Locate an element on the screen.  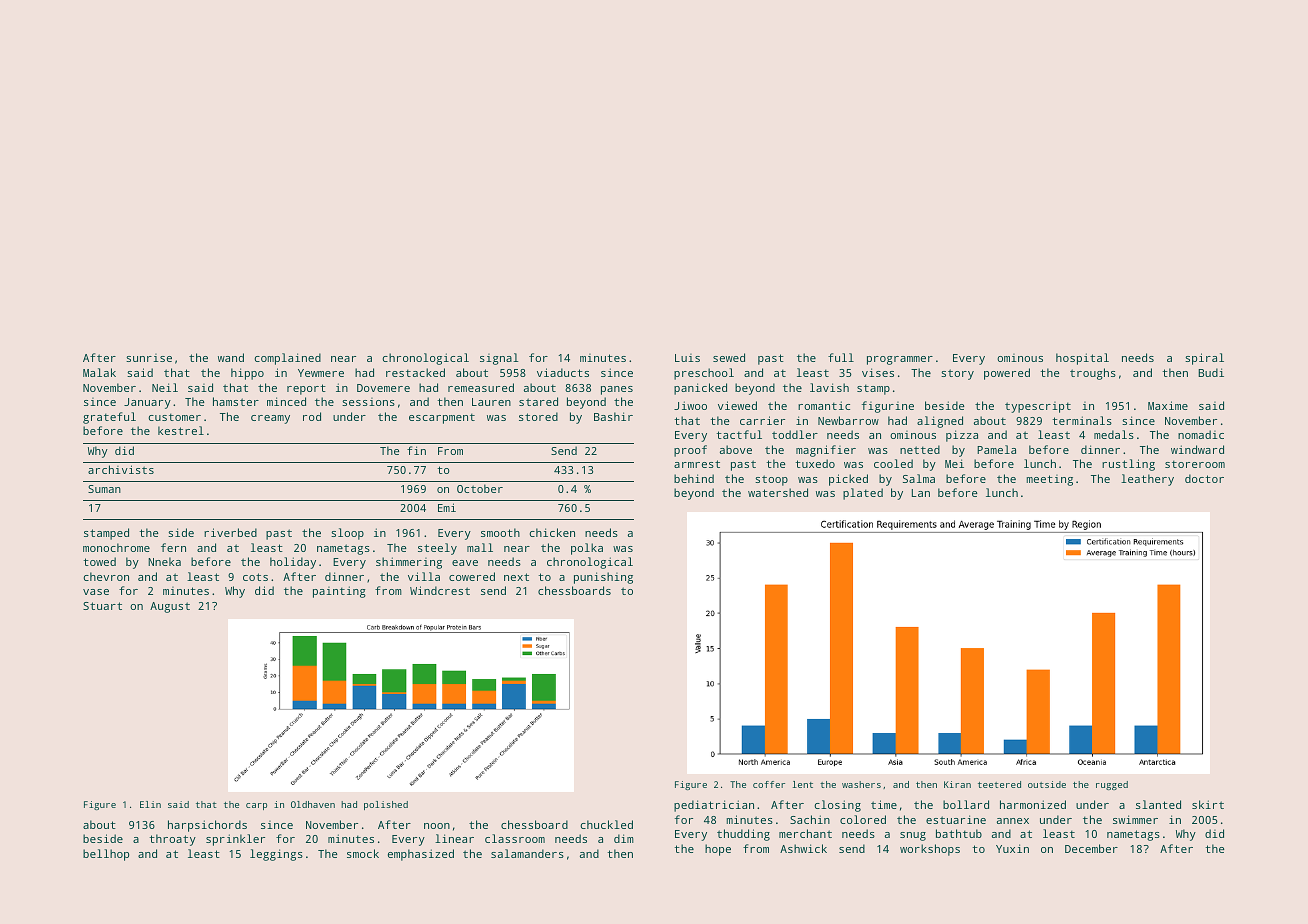
sunrise is located at coordinates (149, 358).
